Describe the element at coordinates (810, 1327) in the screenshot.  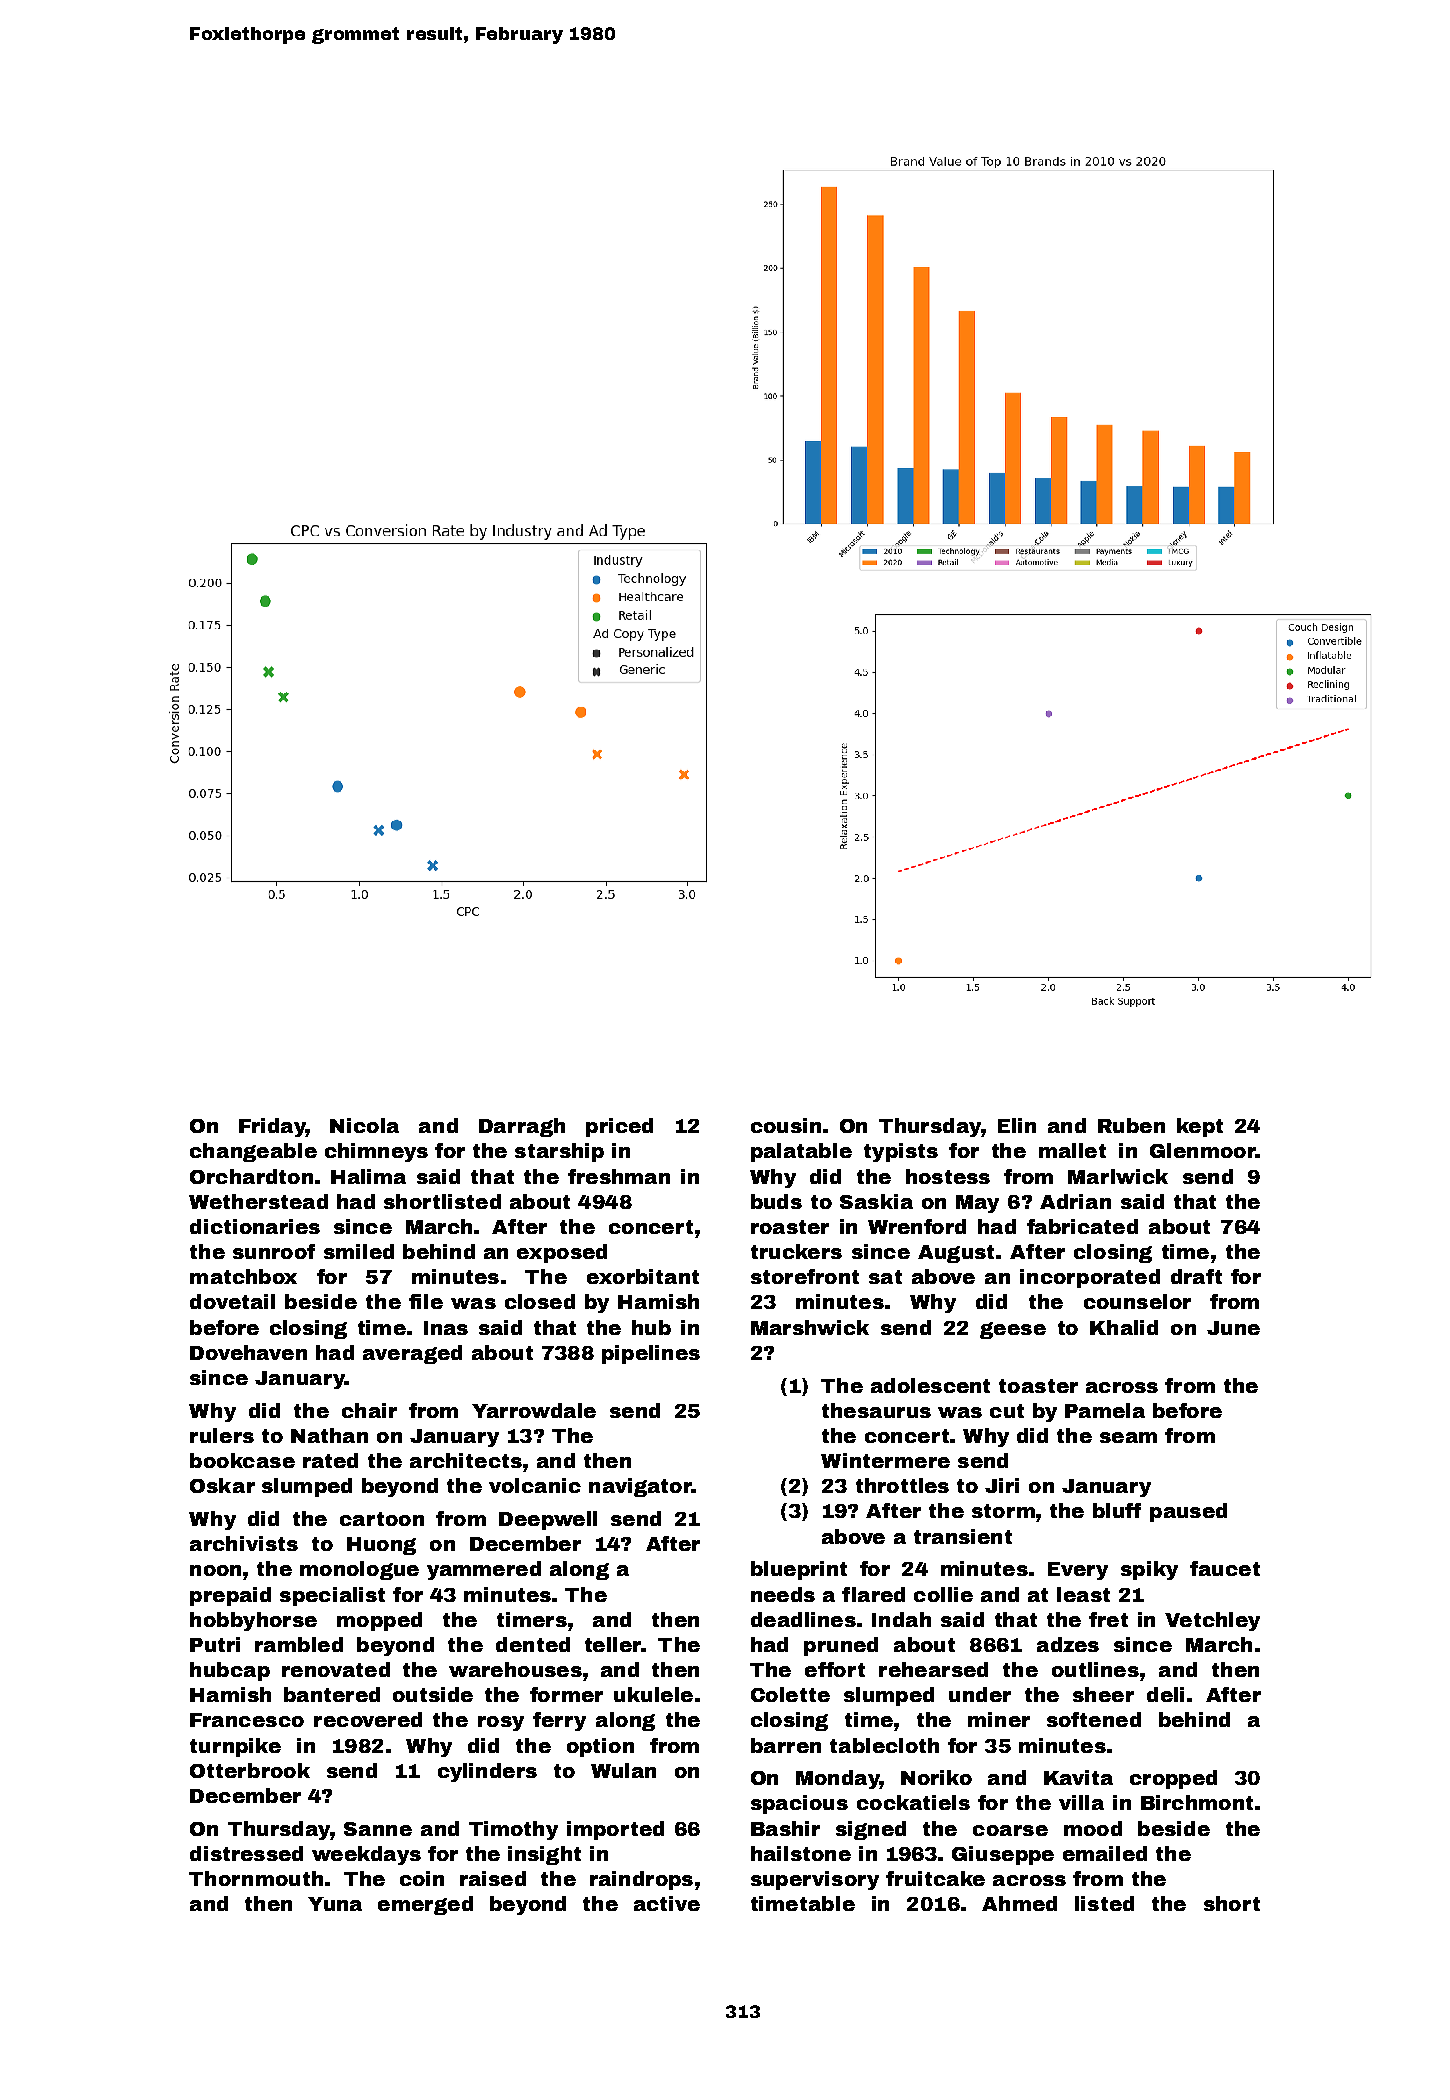
I see `Marshwick` at that location.
